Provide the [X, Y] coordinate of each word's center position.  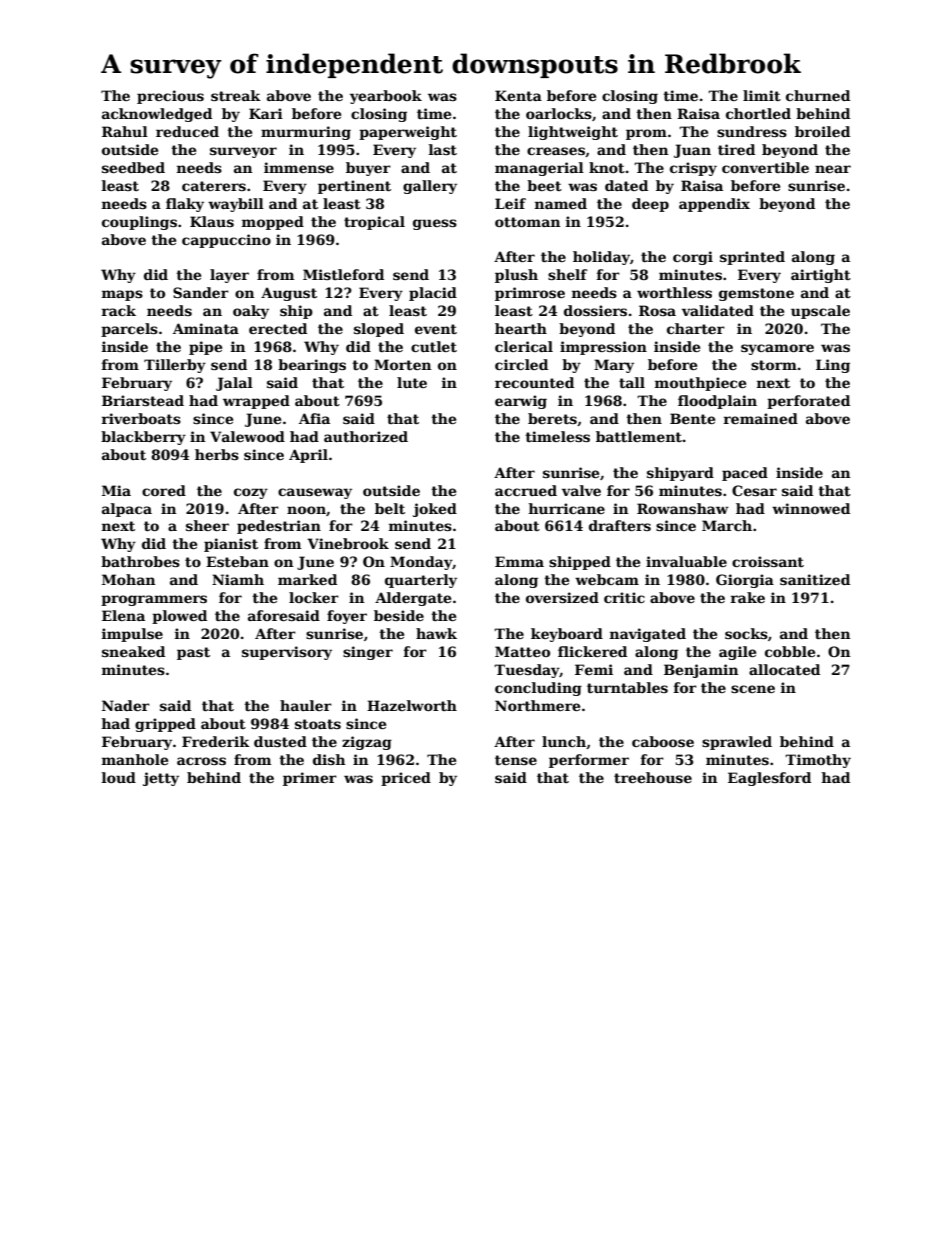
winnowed [811, 508]
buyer [368, 169]
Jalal [234, 384]
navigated [648, 635]
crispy [693, 169]
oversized [562, 597]
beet [544, 185]
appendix [714, 205]
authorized [366, 436]
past [193, 653]
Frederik [216, 741]
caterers [214, 186]
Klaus [212, 221]
